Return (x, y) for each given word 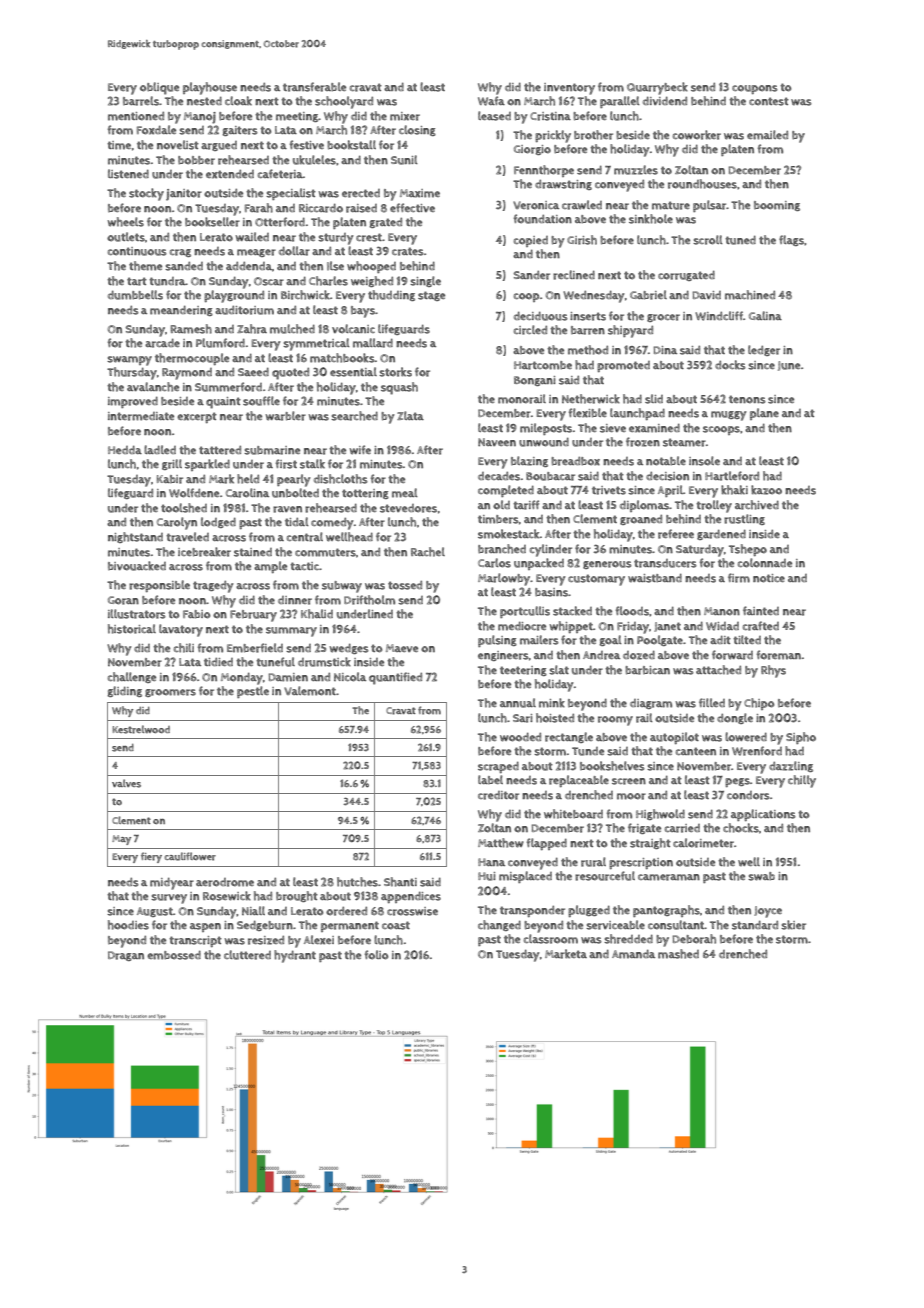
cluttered (247, 955)
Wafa (491, 101)
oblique (159, 88)
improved (133, 402)
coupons (755, 89)
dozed (639, 655)
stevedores (408, 508)
